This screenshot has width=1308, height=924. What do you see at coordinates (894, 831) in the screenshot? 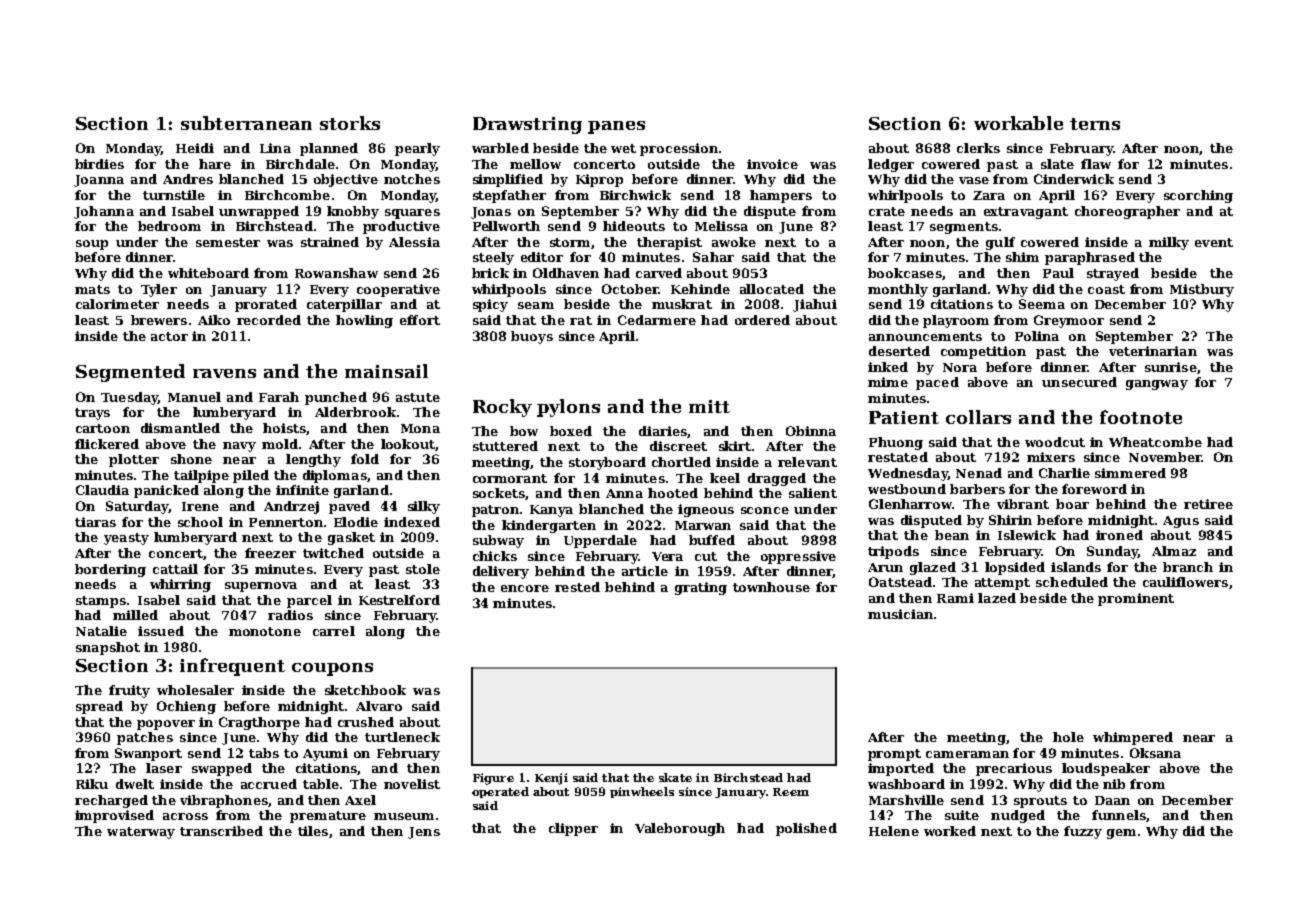
I see `Helene` at bounding box center [894, 831].
